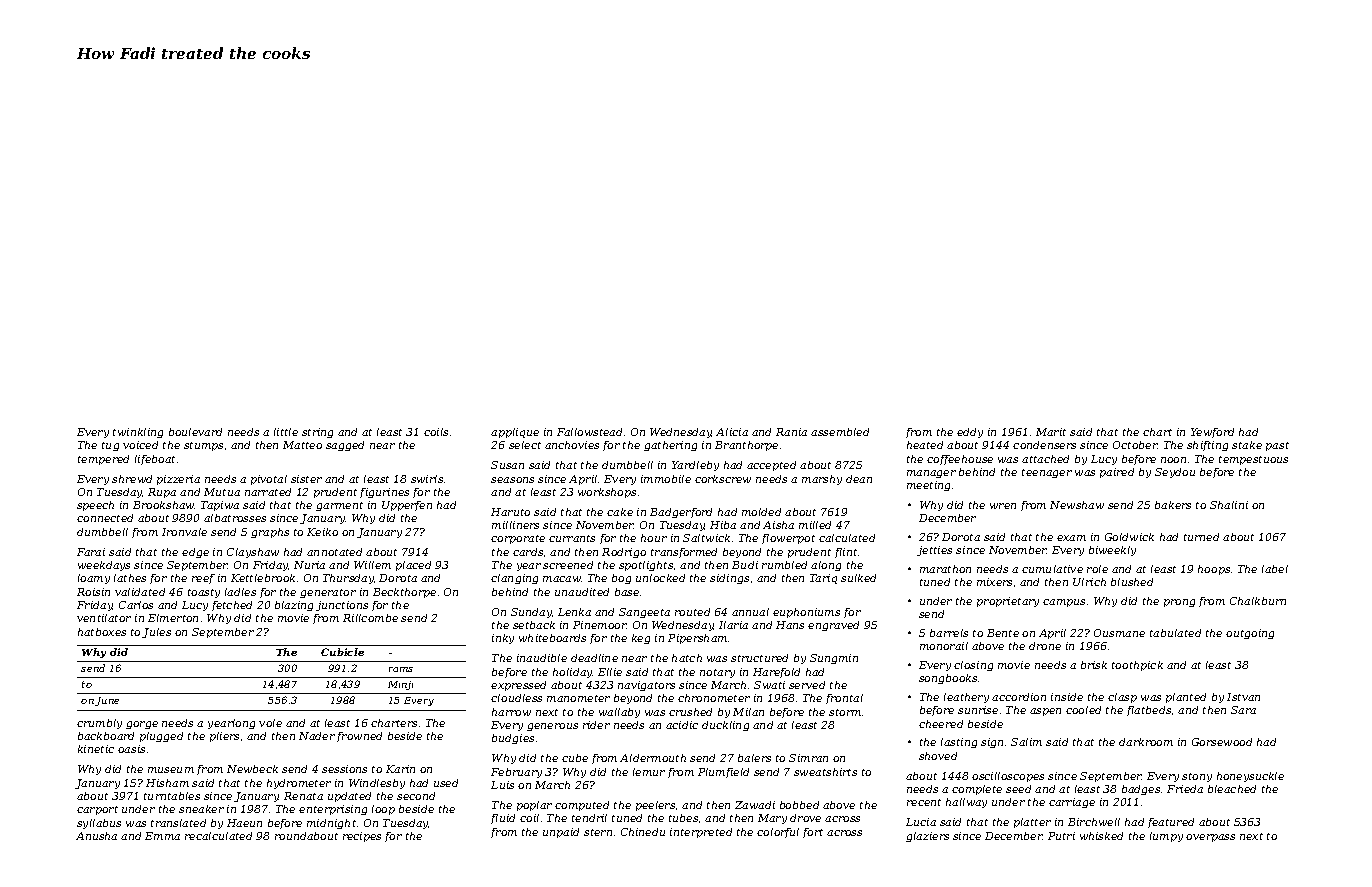 This screenshot has height=887, width=1372. Describe the element at coordinates (140, 445) in the screenshot. I see `voiced` at that location.
